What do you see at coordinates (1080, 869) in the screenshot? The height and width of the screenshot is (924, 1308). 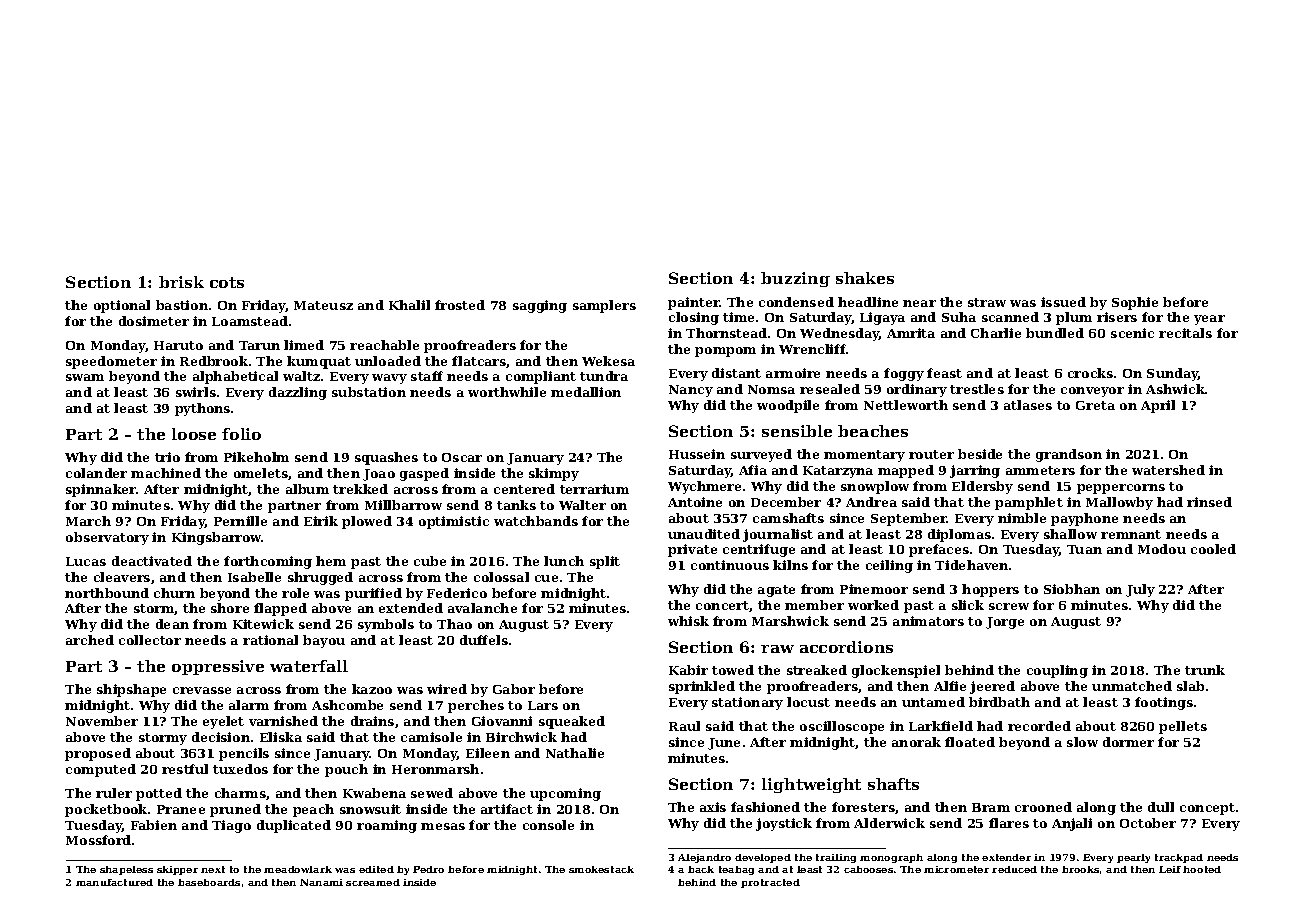 I see `brooks` at bounding box center [1080, 869].
